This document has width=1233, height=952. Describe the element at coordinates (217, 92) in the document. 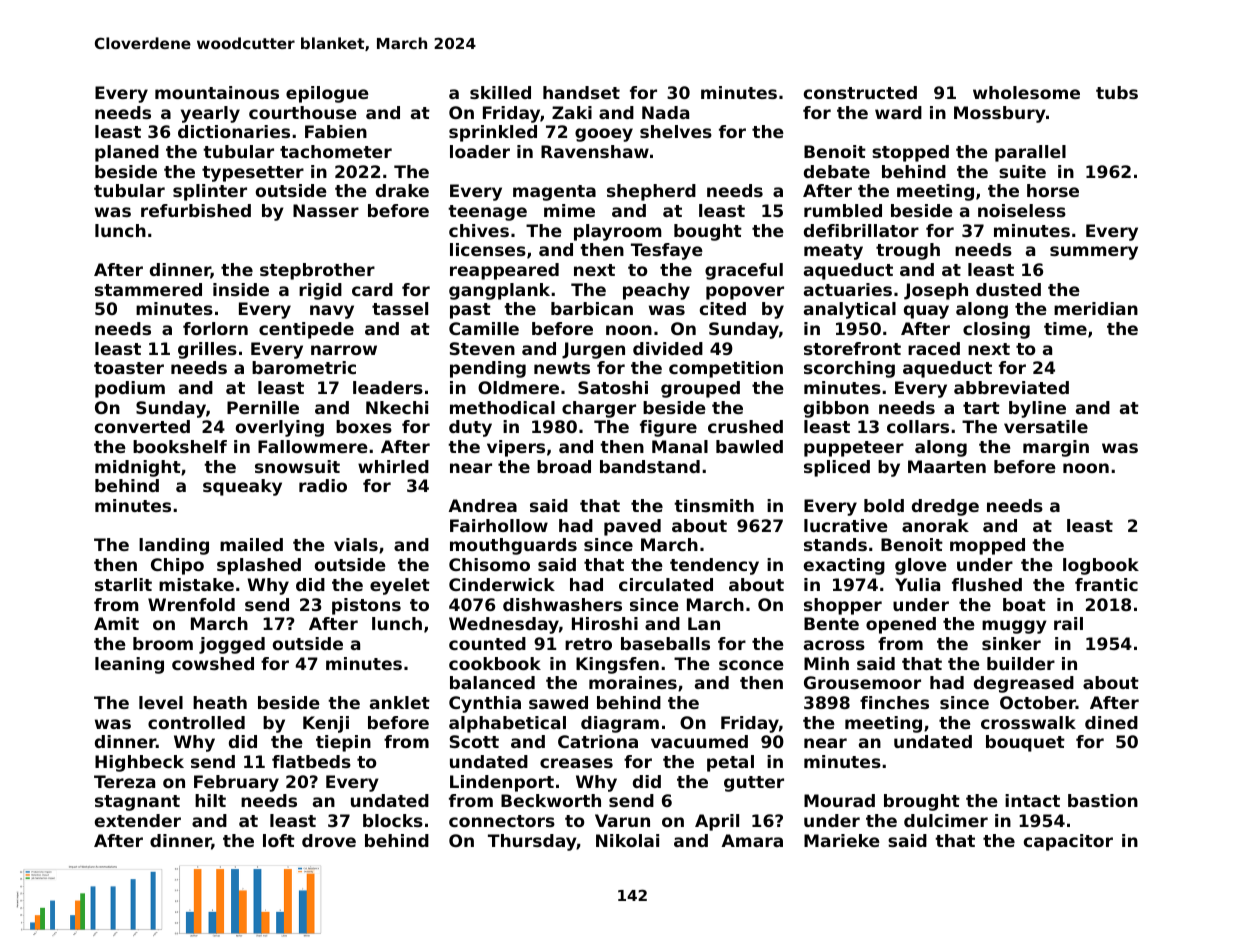

I see `mountainous` at that location.
